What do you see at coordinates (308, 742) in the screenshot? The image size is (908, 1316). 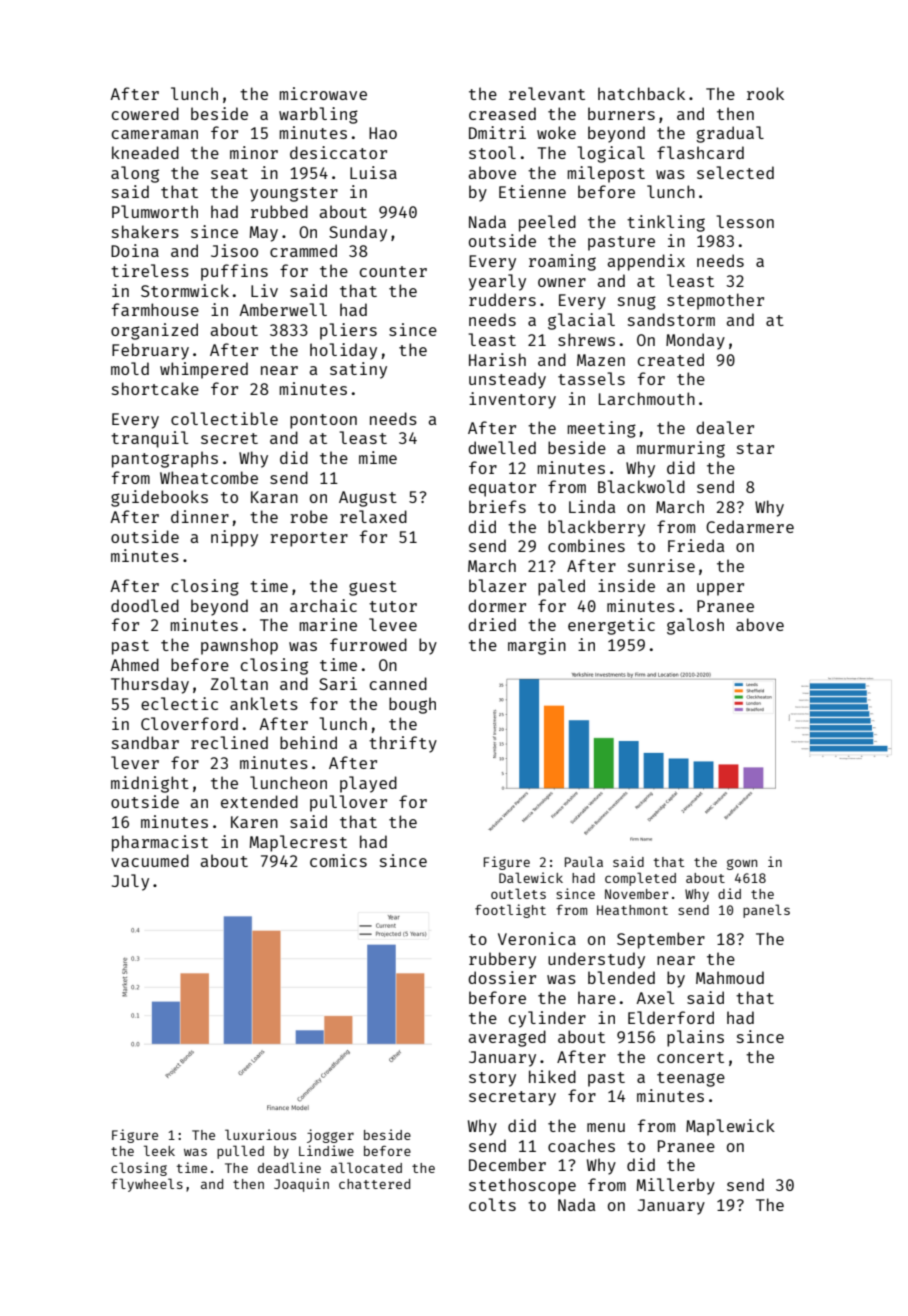 I see `behind` at bounding box center [308, 742].
